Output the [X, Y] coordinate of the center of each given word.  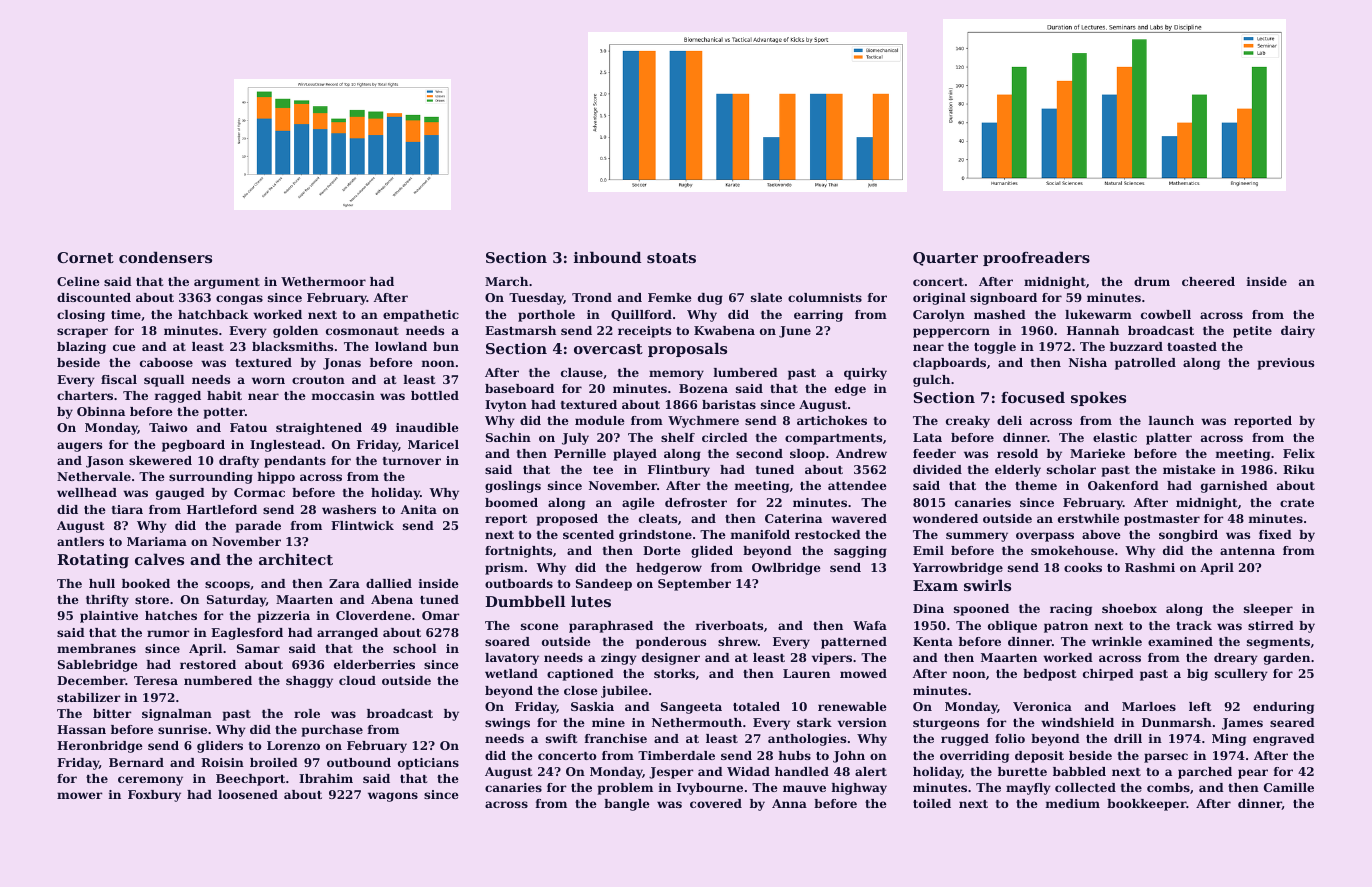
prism [504, 569]
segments [1278, 643]
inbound [607, 257]
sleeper [1268, 610]
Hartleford [222, 509]
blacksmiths [292, 346]
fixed [1275, 534]
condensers [165, 257]
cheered [1208, 281]
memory [676, 375]
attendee [857, 485]
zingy [619, 659]
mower [79, 795]
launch [1171, 420]
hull [102, 583]
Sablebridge [98, 666]
